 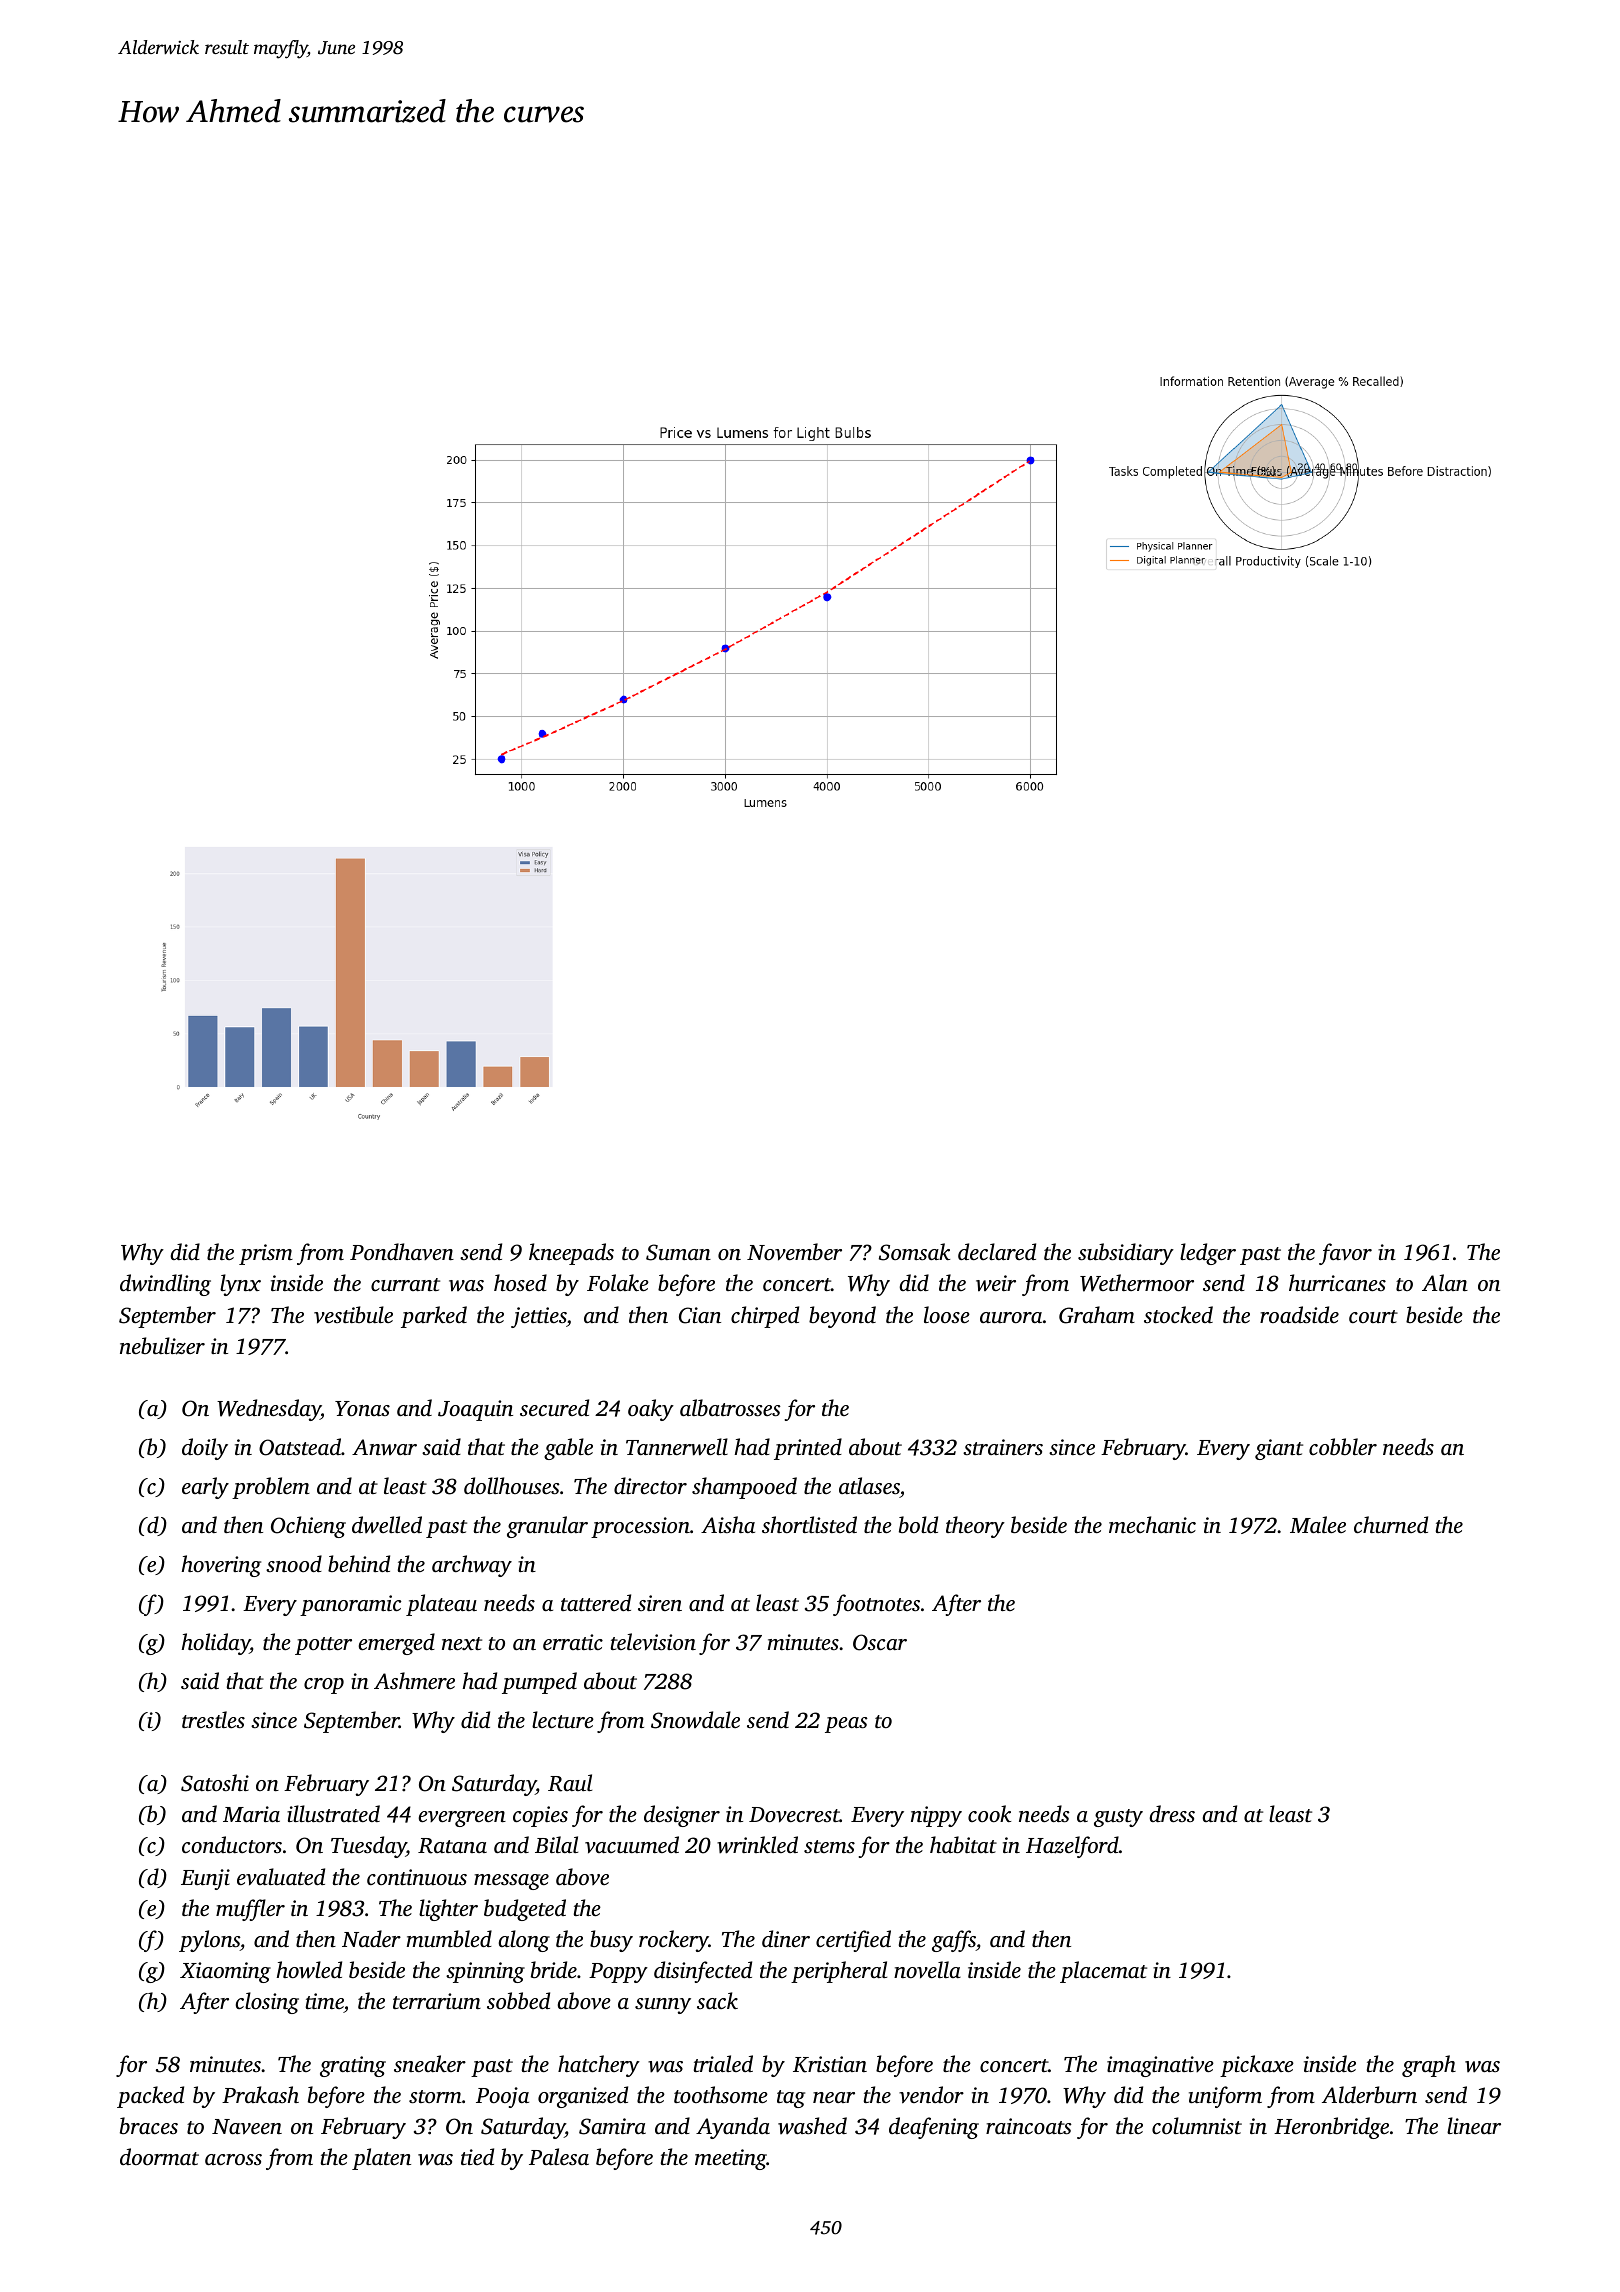 What do you see at coordinates (475, 1410) in the screenshot?
I see `Joaquin` at bounding box center [475, 1410].
